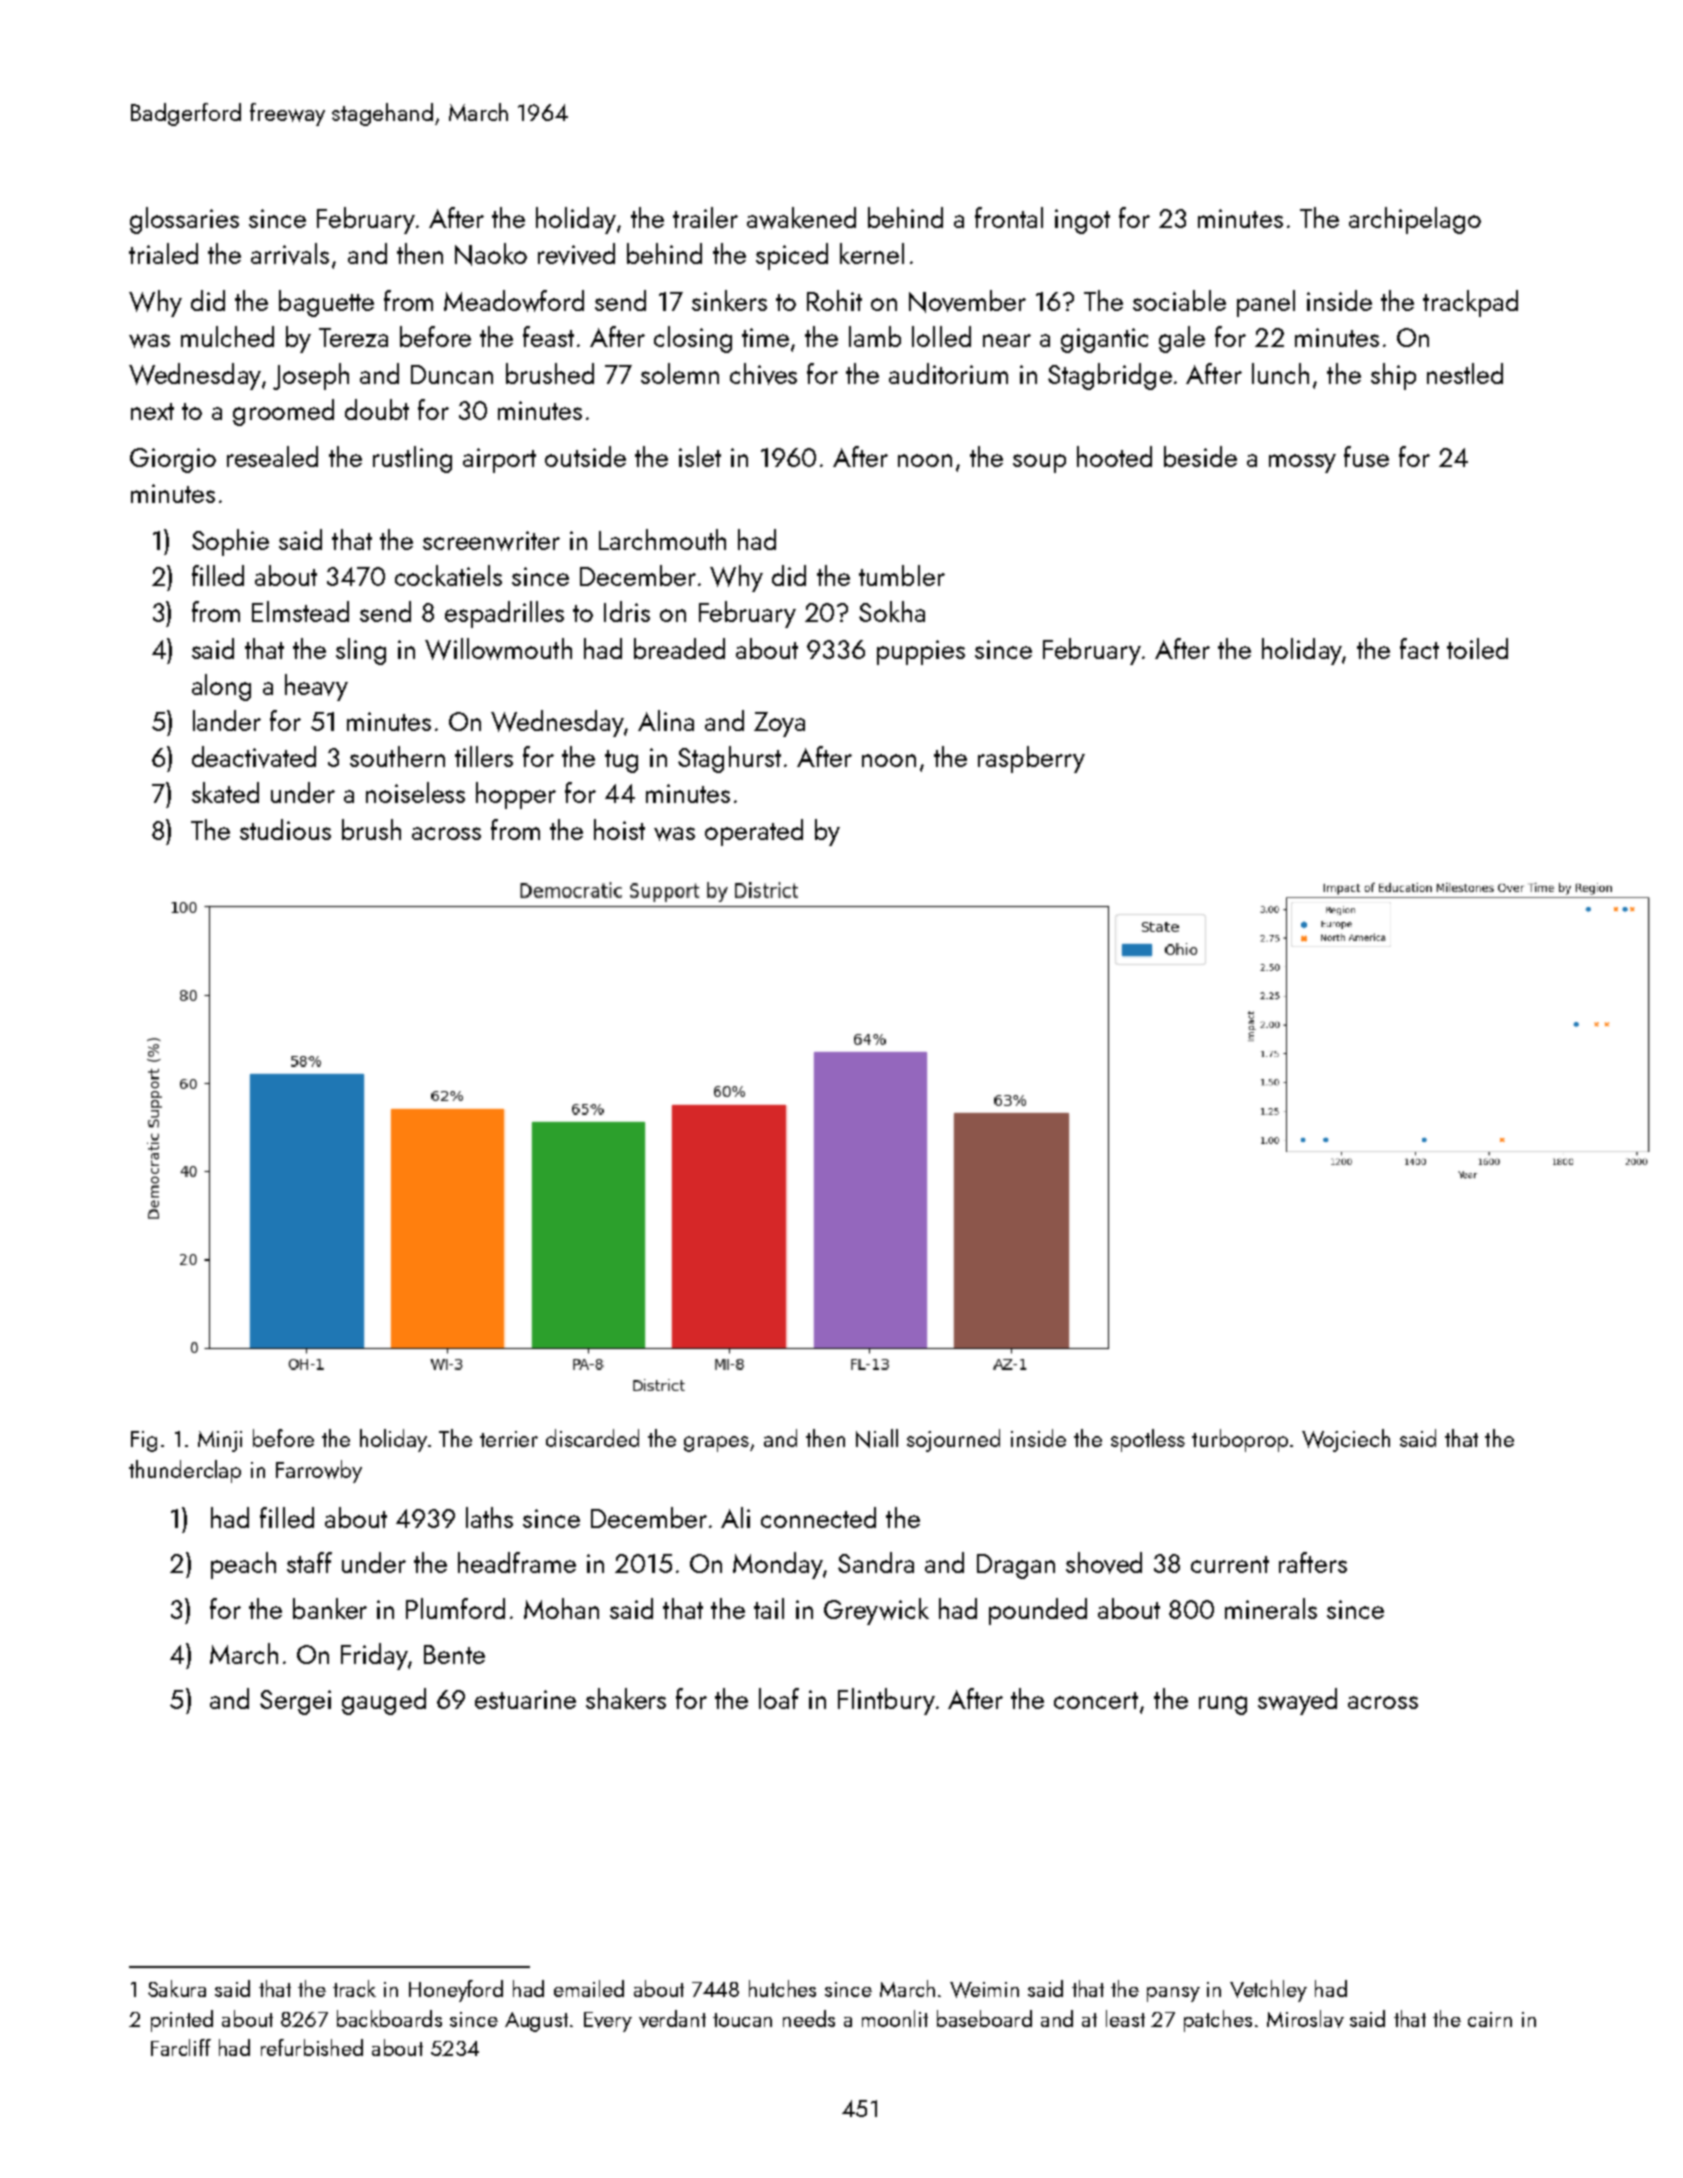 Image resolution: width=1683 pixels, height=2178 pixels. I want to click on terrier, so click(509, 1439).
